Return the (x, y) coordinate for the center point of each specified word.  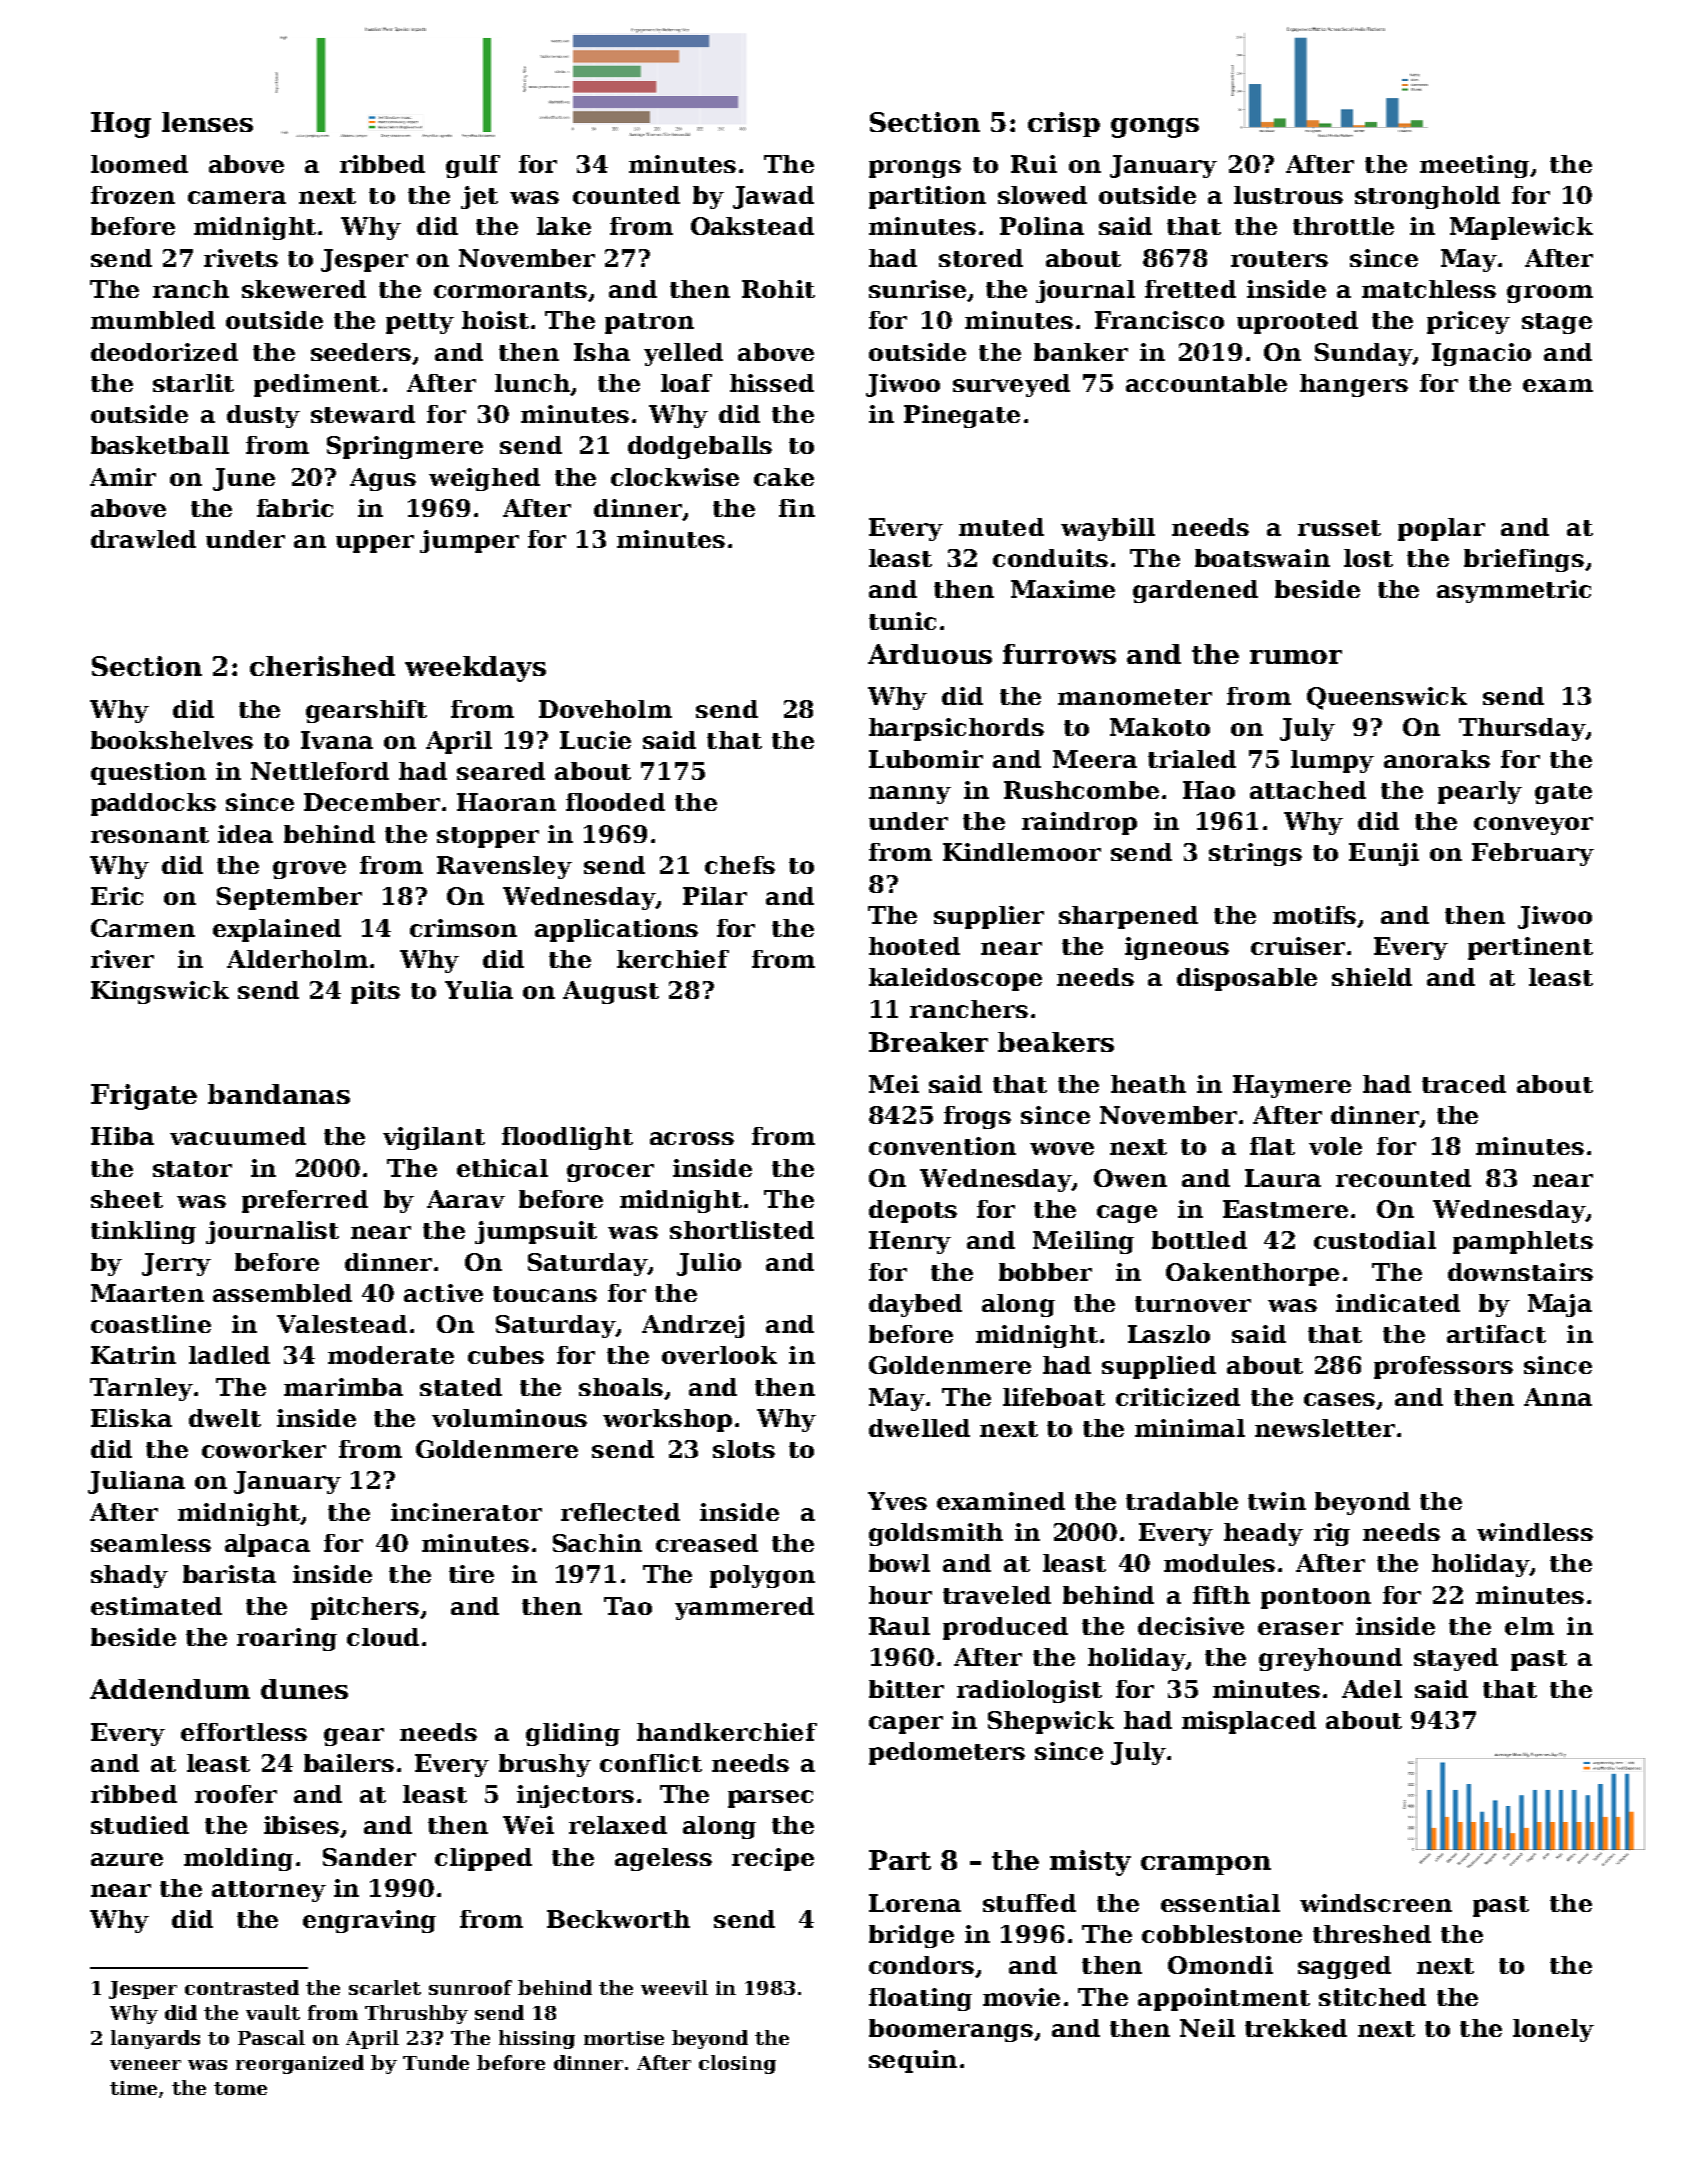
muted (1001, 527)
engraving (369, 1921)
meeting (1474, 166)
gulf (473, 166)
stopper (488, 837)
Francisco (1159, 320)
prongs (915, 169)
